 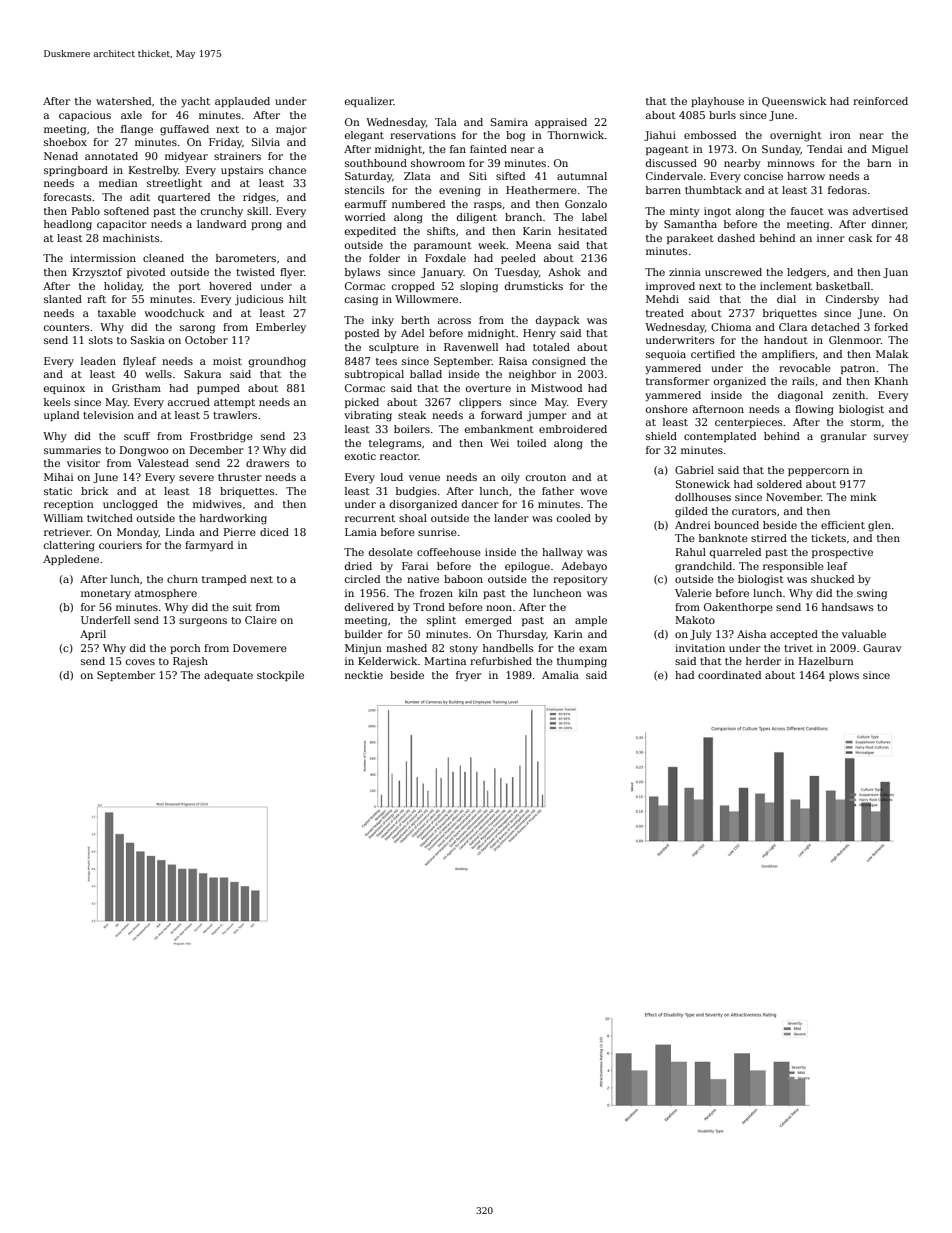 What do you see at coordinates (499, 443) in the screenshot?
I see `Wei` at bounding box center [499, 443].
